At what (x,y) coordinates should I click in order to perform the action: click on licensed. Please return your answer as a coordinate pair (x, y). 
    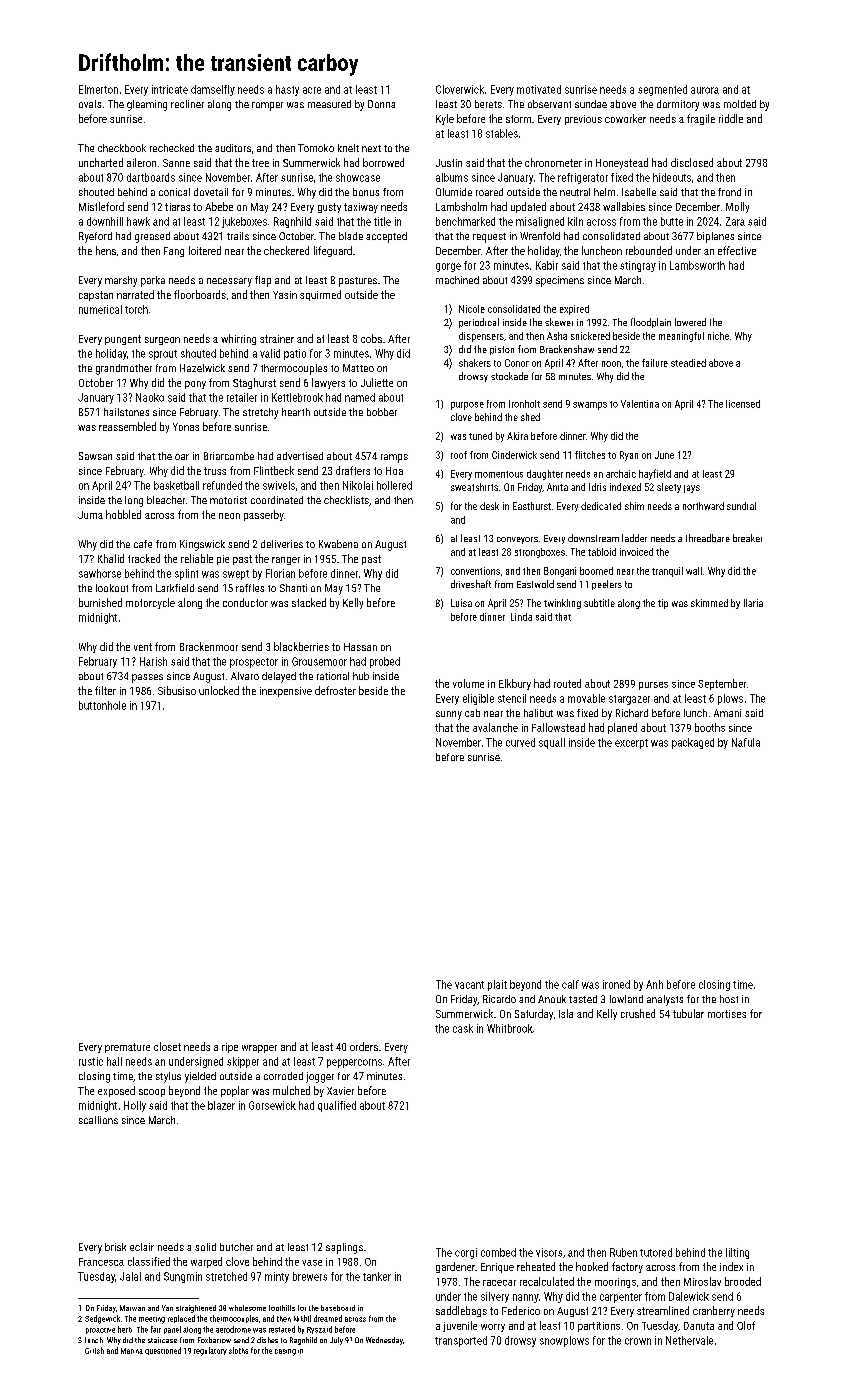
    Looking at the image, I should click on (743, 404).
